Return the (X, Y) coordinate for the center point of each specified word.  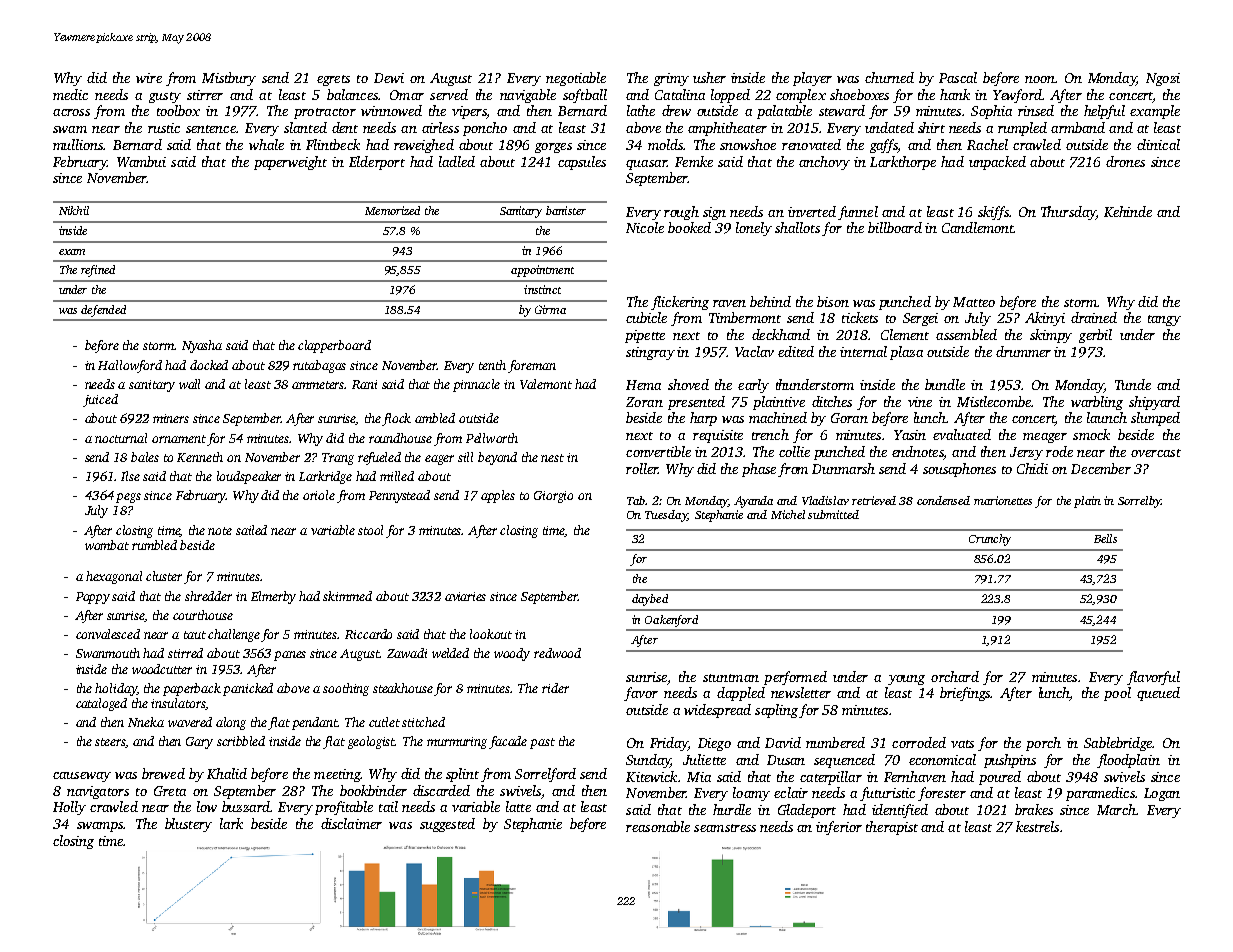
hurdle (732, 809)
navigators (98, 792)
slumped (1155, 419)
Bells (1105, 538)
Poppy (93, 598)
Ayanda (753, 502)
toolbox (178, 110)
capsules (582, 163)
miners (171, 418)
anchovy (824, 163)
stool (370, 530)
